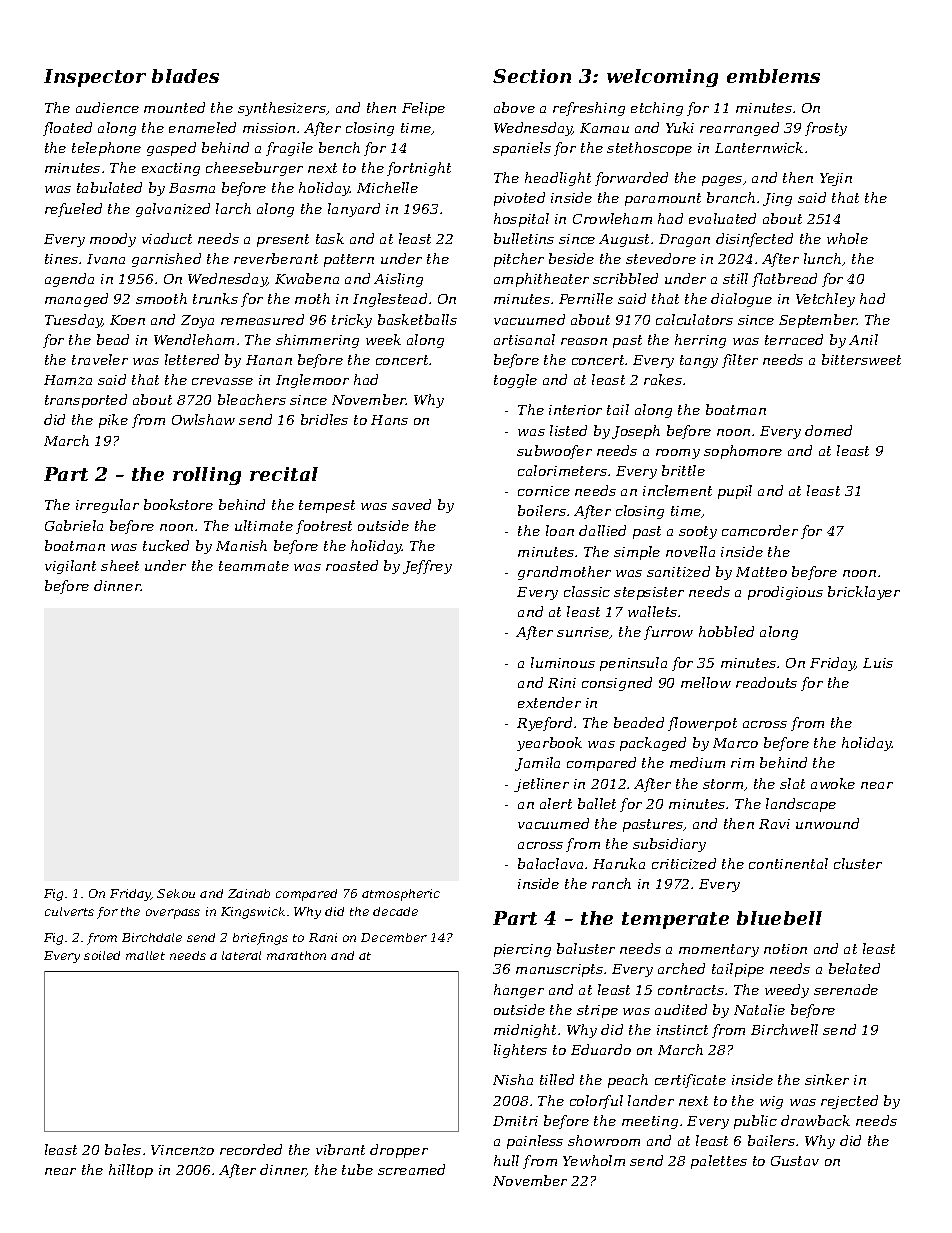  What do you see at coordinates (106, 149) in the screenshot?
I see `telephone` at bounding box center [106, 149].
